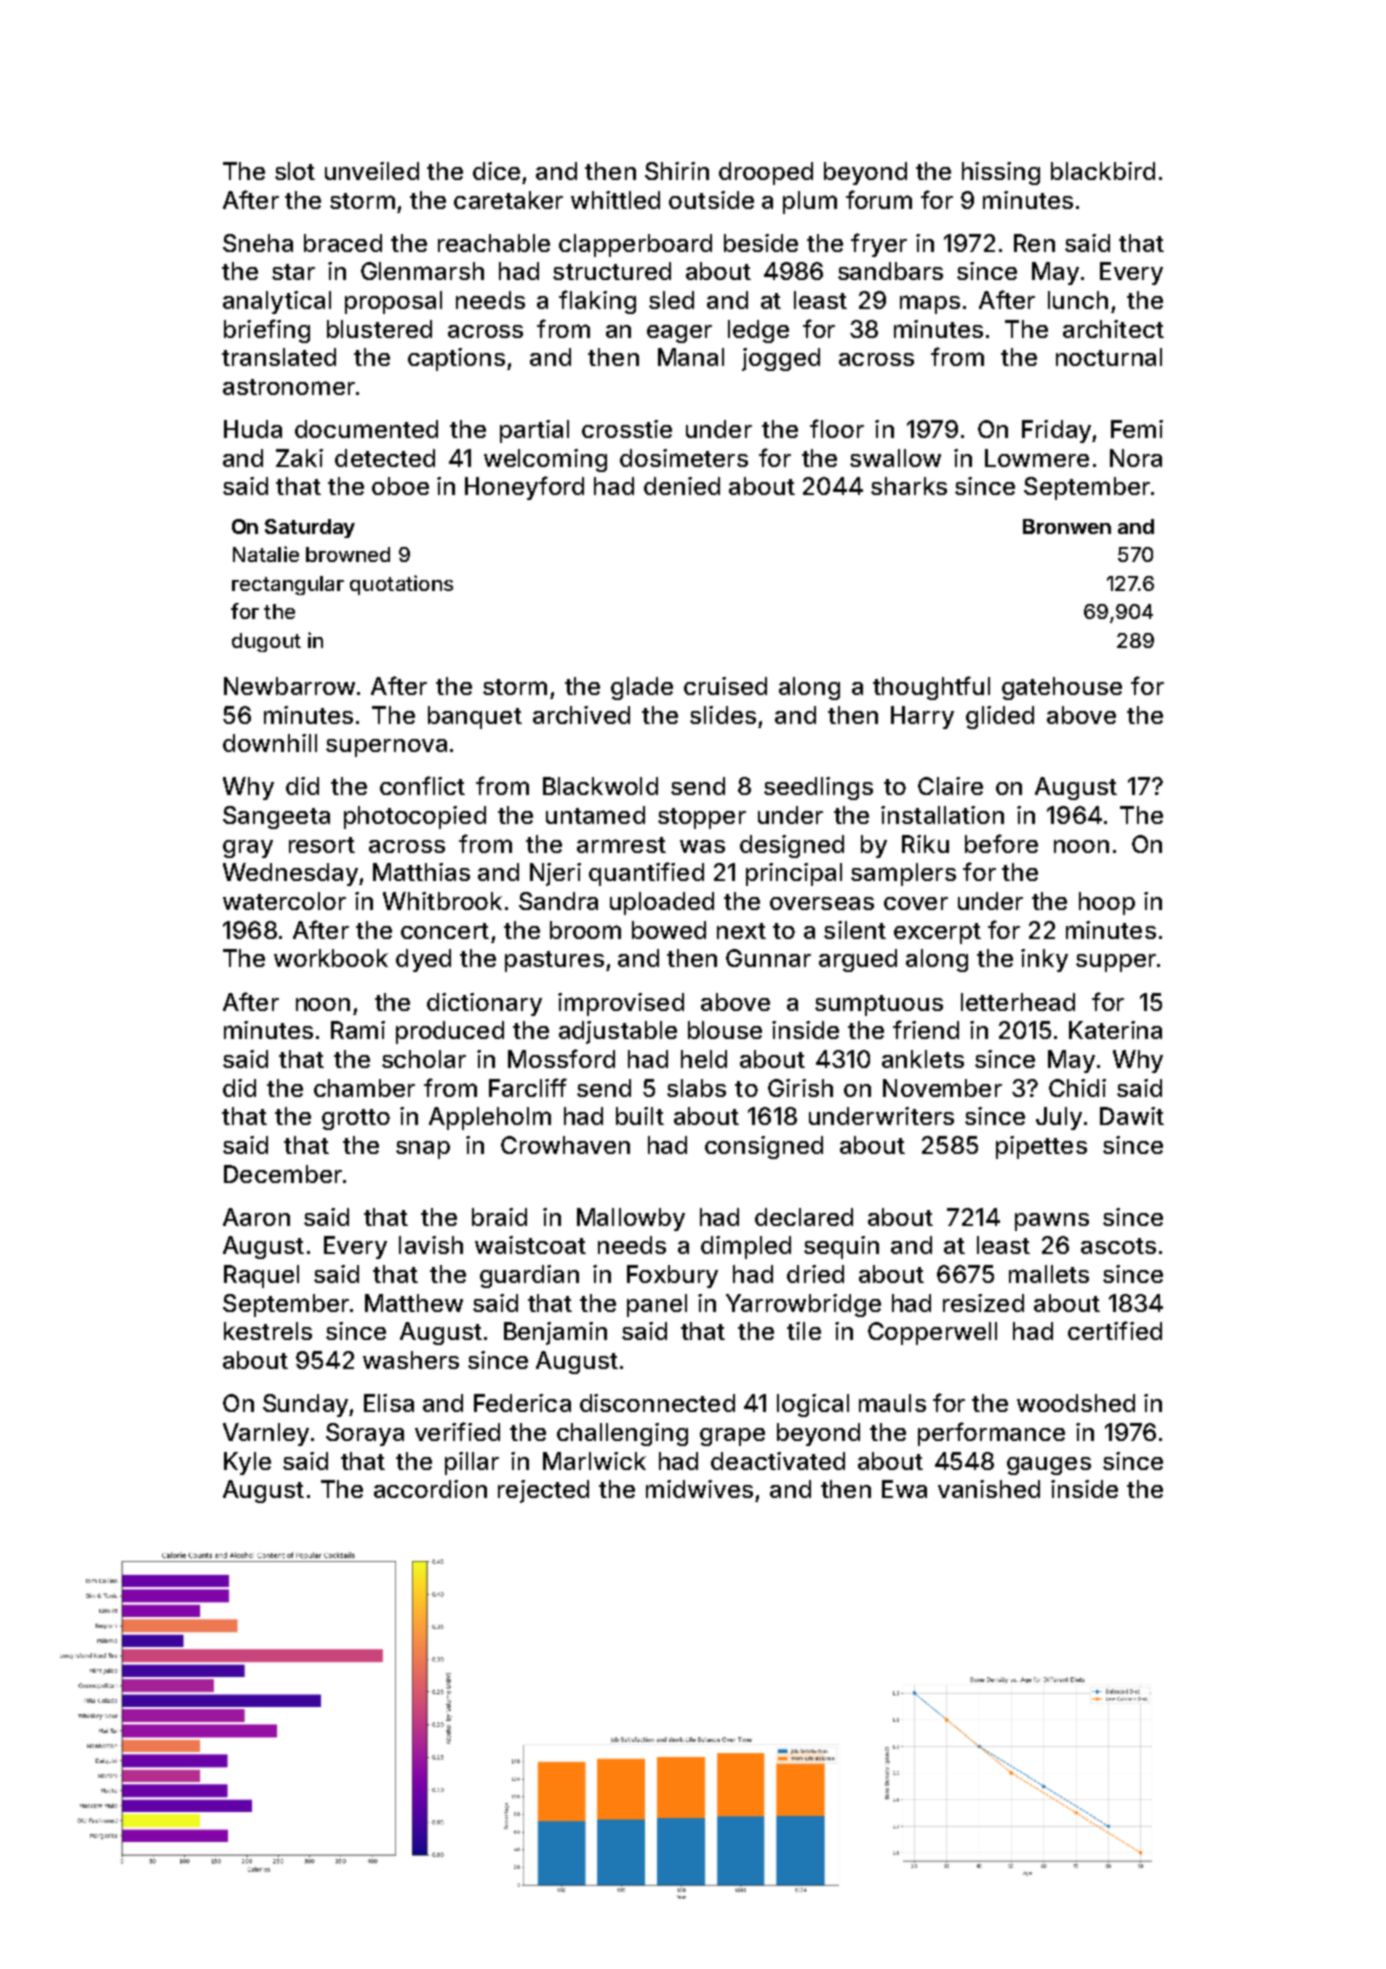 This page has width=1386, height=1969. Describe the element at coordinates (1113, 329) in the page. I see `architect` at that location.
